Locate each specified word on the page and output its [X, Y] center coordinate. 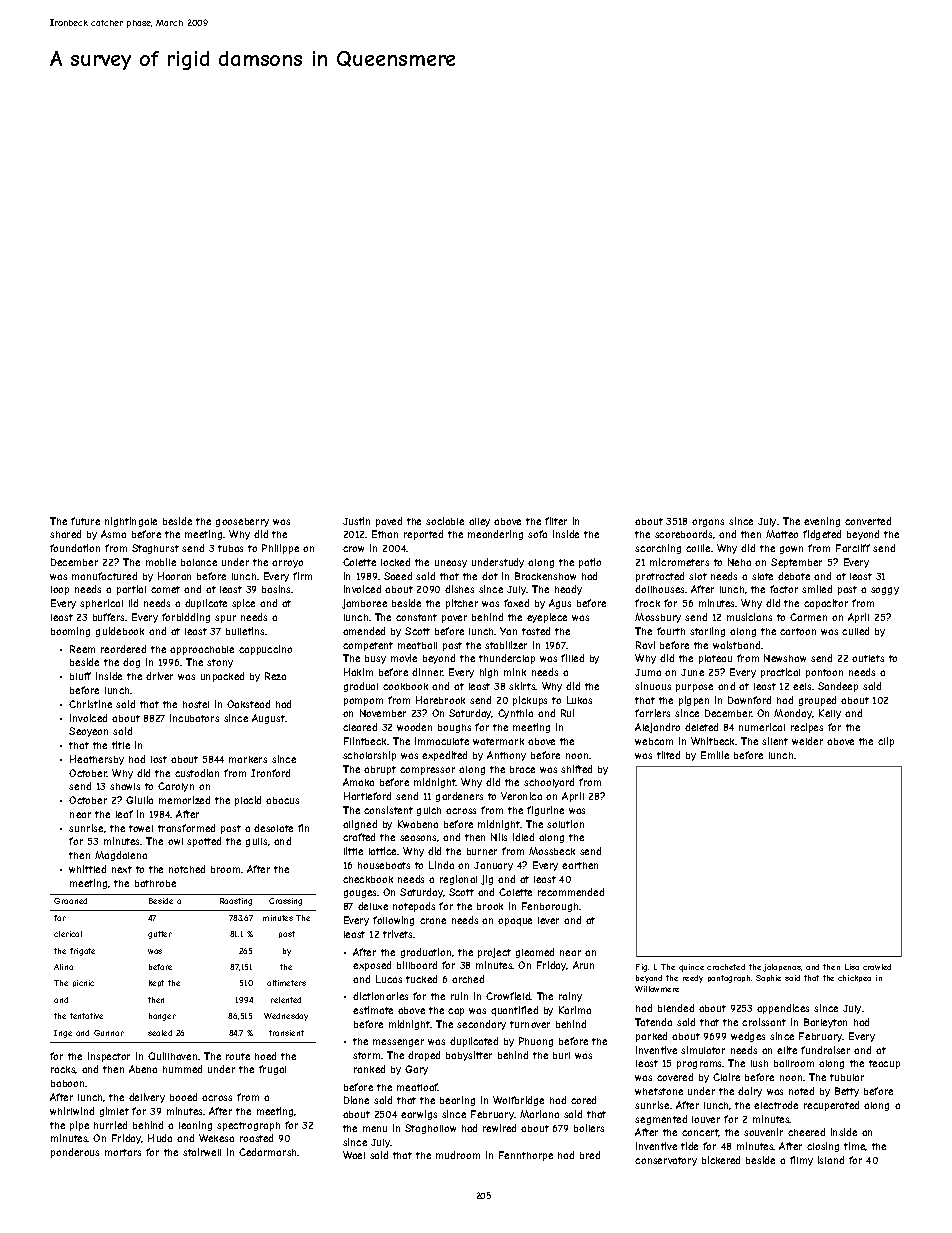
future [85, 521]
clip [886, 742]
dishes [459, 589]
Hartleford [367, 796]
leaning [195, 1126]
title [121, 745]
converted [868, 521]
